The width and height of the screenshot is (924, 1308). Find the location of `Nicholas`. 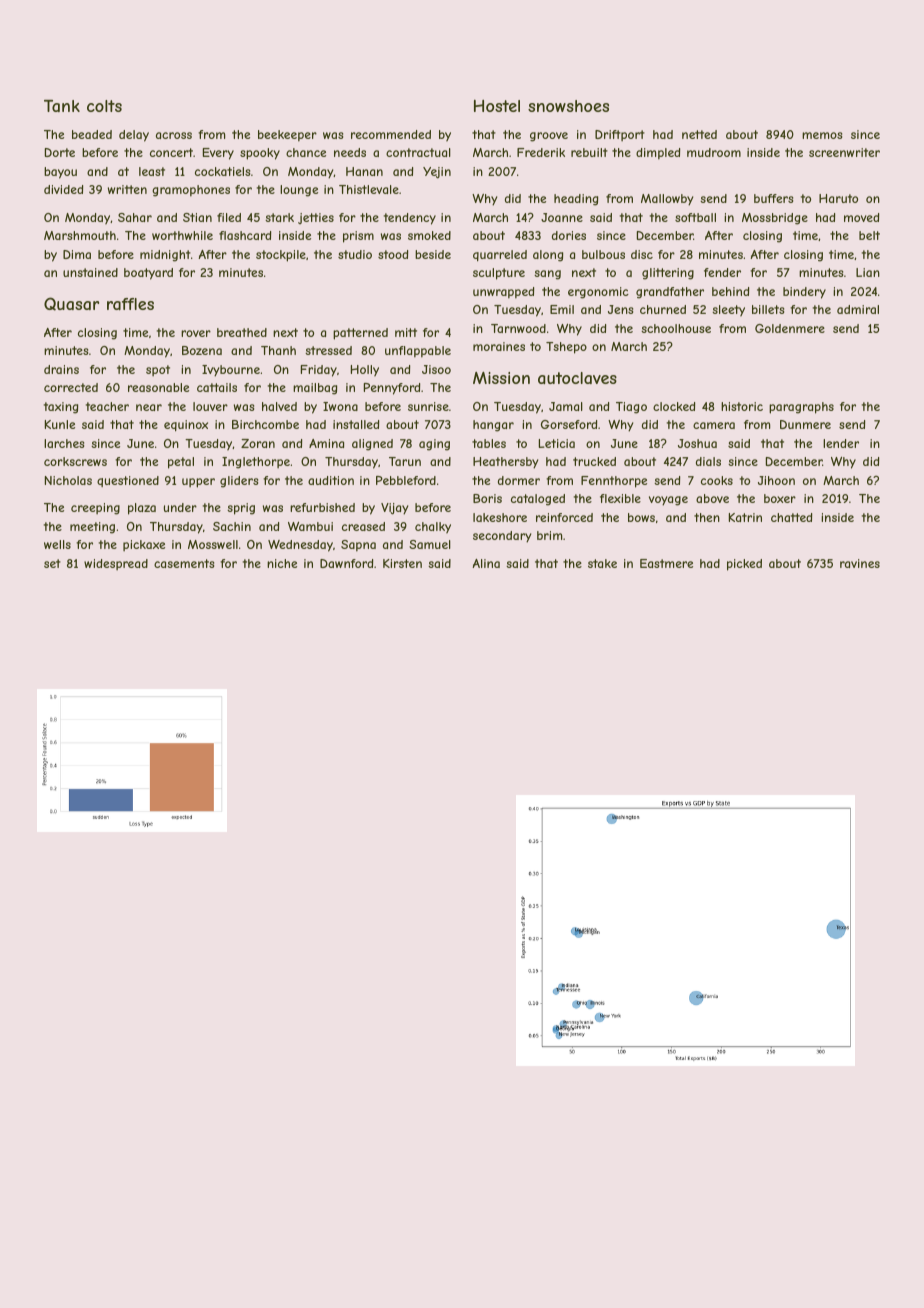

Nicholas is located at coordinates (68, 480).
